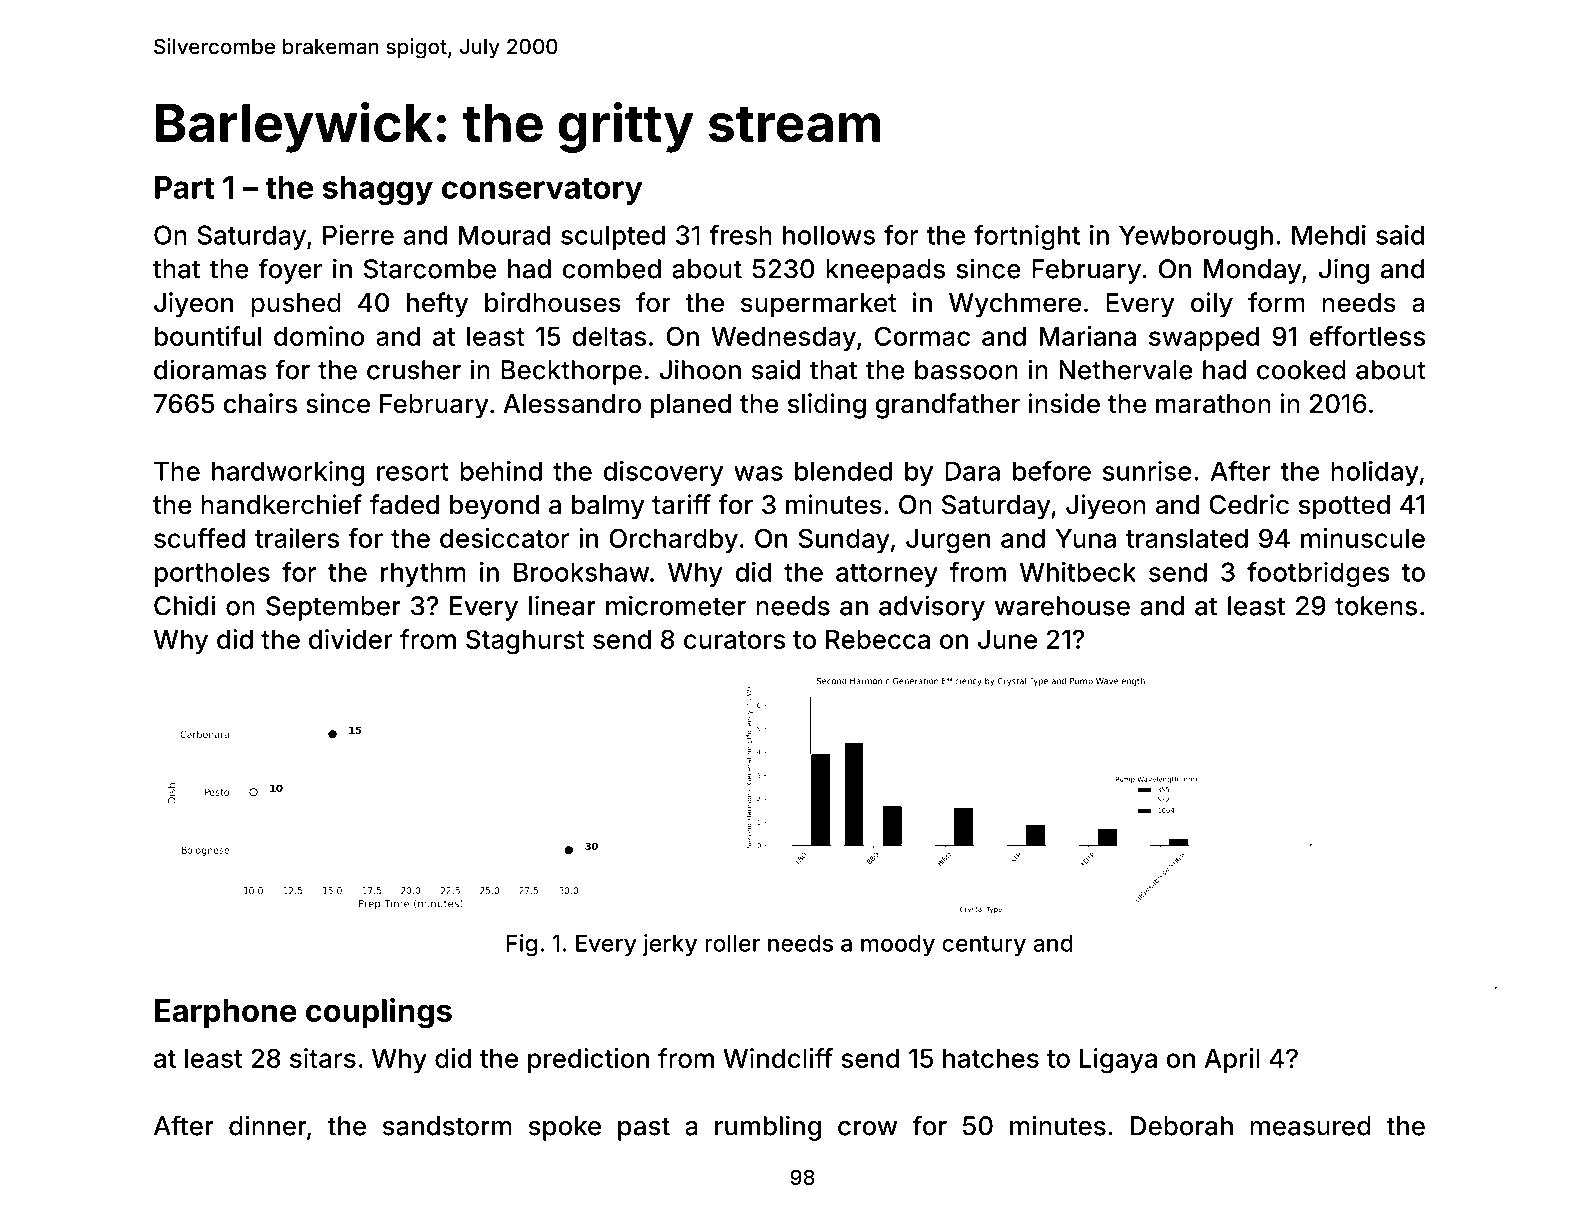  I want to click on Mehdi, so click(1329, 235).
